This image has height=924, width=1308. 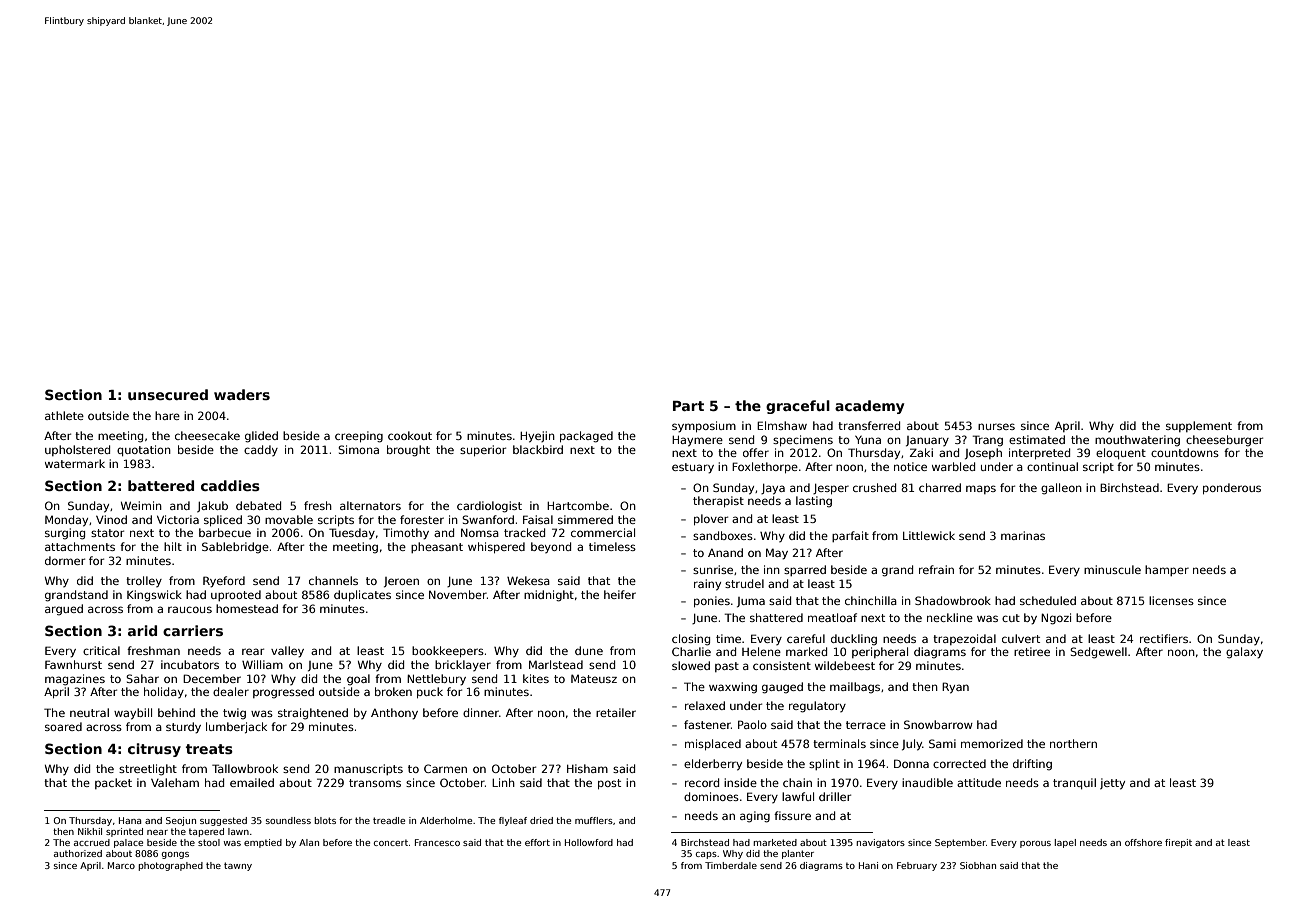 What do you see at coordinates (458, 594) in the image?
I see `November` at bounding box center [458, 594].
